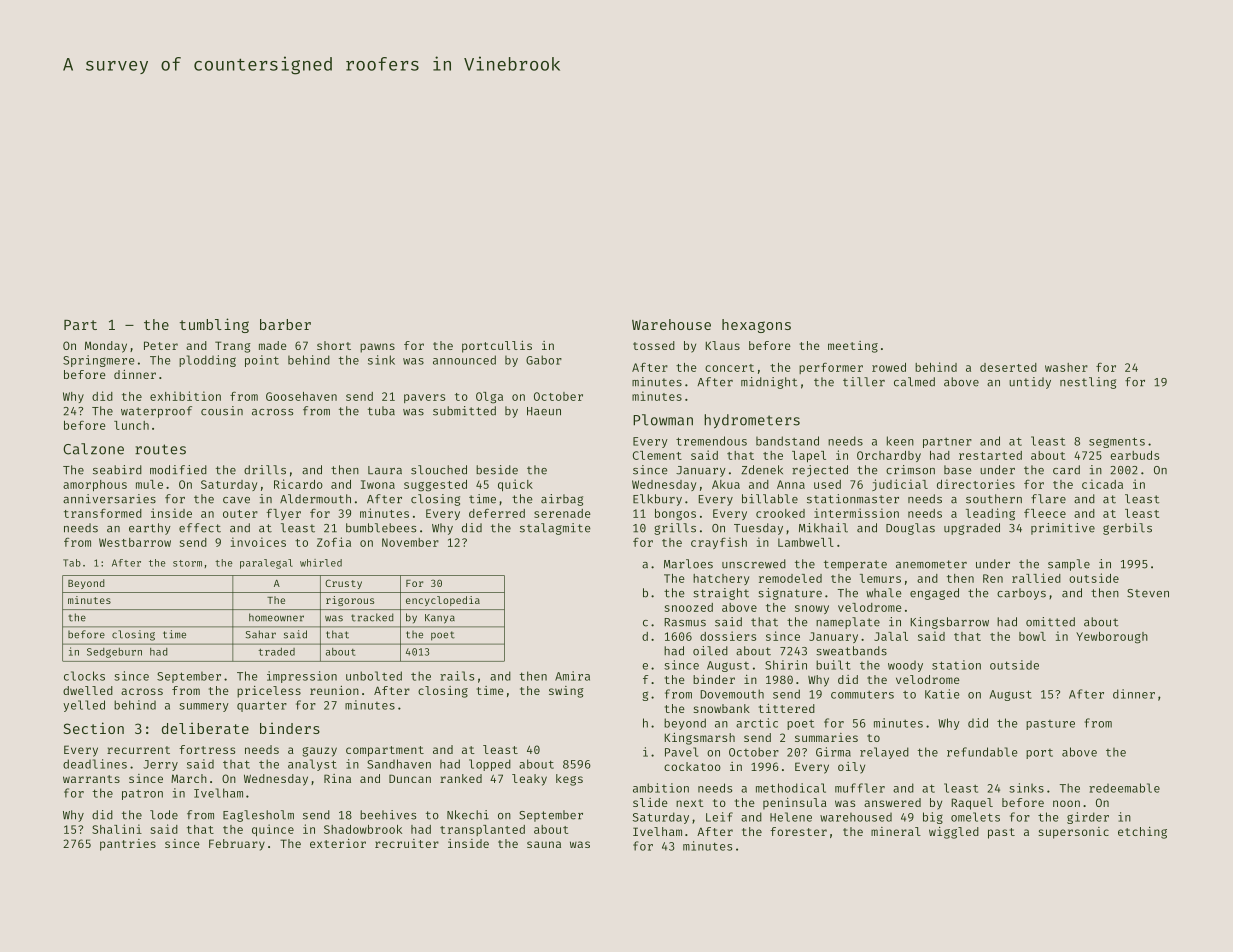  I want to click on lunch, so click(131, 425).
